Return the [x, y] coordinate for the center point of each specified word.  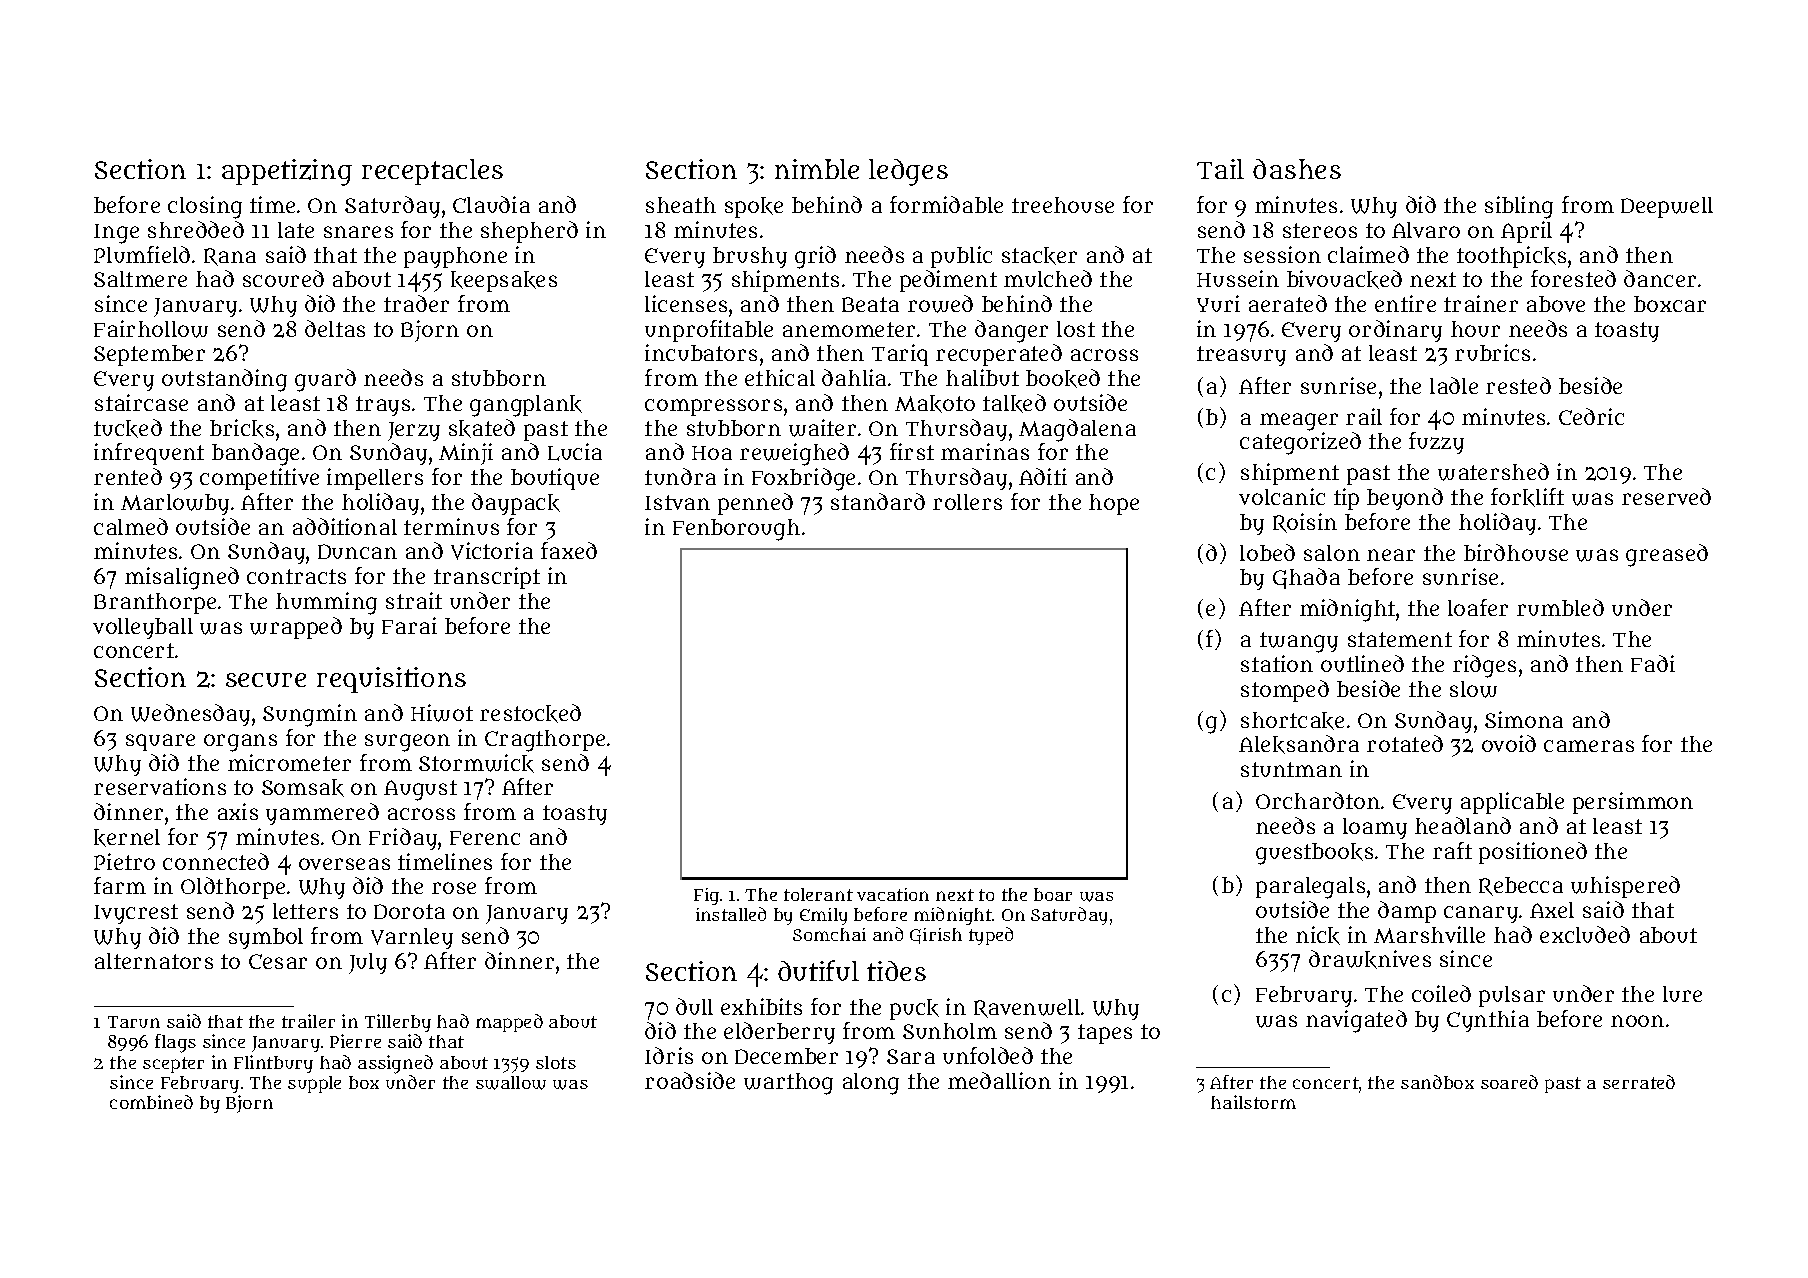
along [871, 1084]
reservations [160, 786]
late [296, 230]
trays [383, 406]
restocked [530, 713]
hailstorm [1253, 1102]
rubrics [1492, 352]
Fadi [1653, 663]
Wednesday [190, 715]
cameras [1589, 746]
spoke [754, 207]
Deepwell [1667, 207]
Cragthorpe [545, 741]
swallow [511, 1083]
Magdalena [1077, 430]
